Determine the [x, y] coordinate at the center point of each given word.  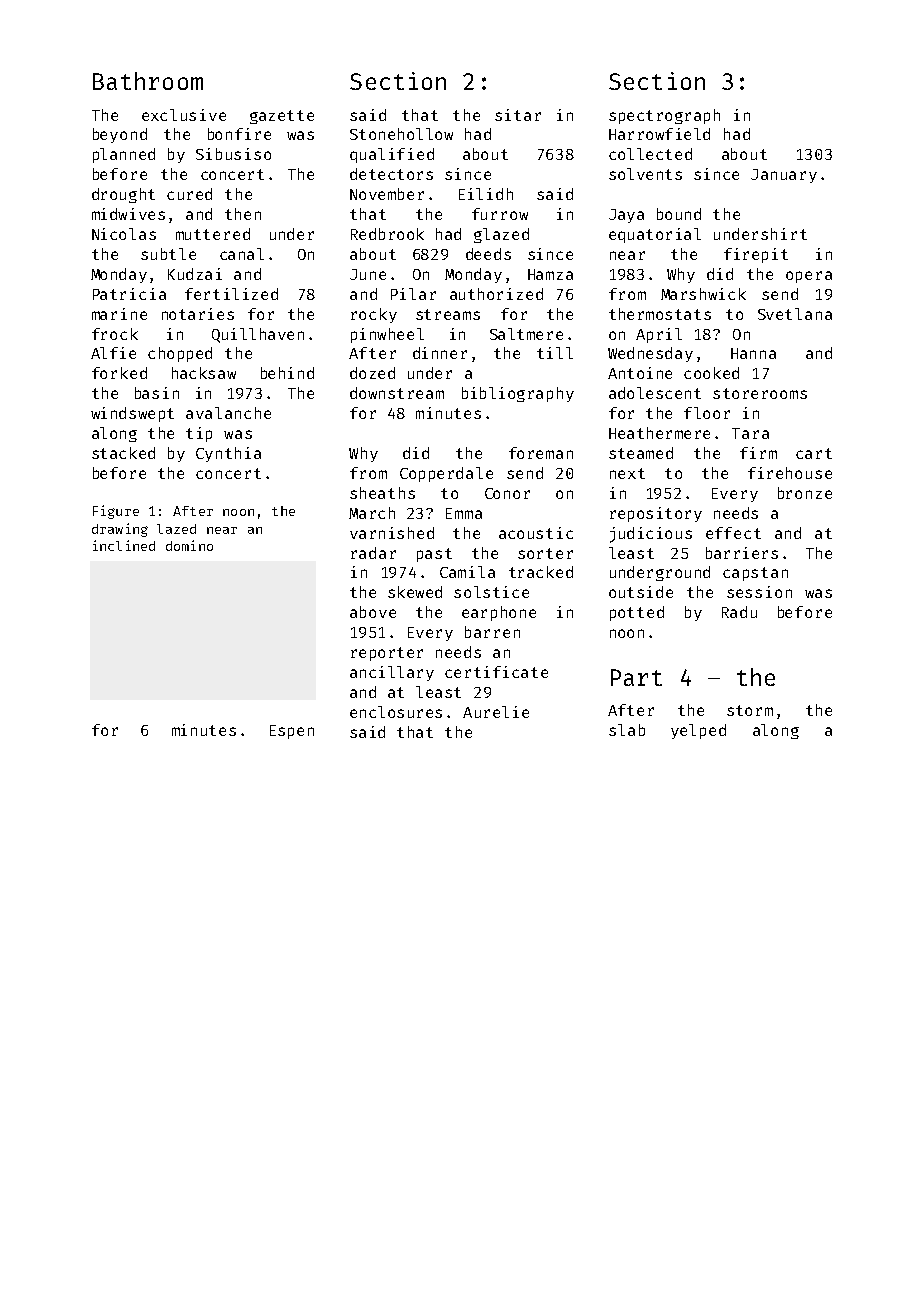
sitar [518, 115]
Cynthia [228, 454]
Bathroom [148, 81]
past [434, 555]
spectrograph [664, 116]
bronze [805, 493]
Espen [292, 732]
